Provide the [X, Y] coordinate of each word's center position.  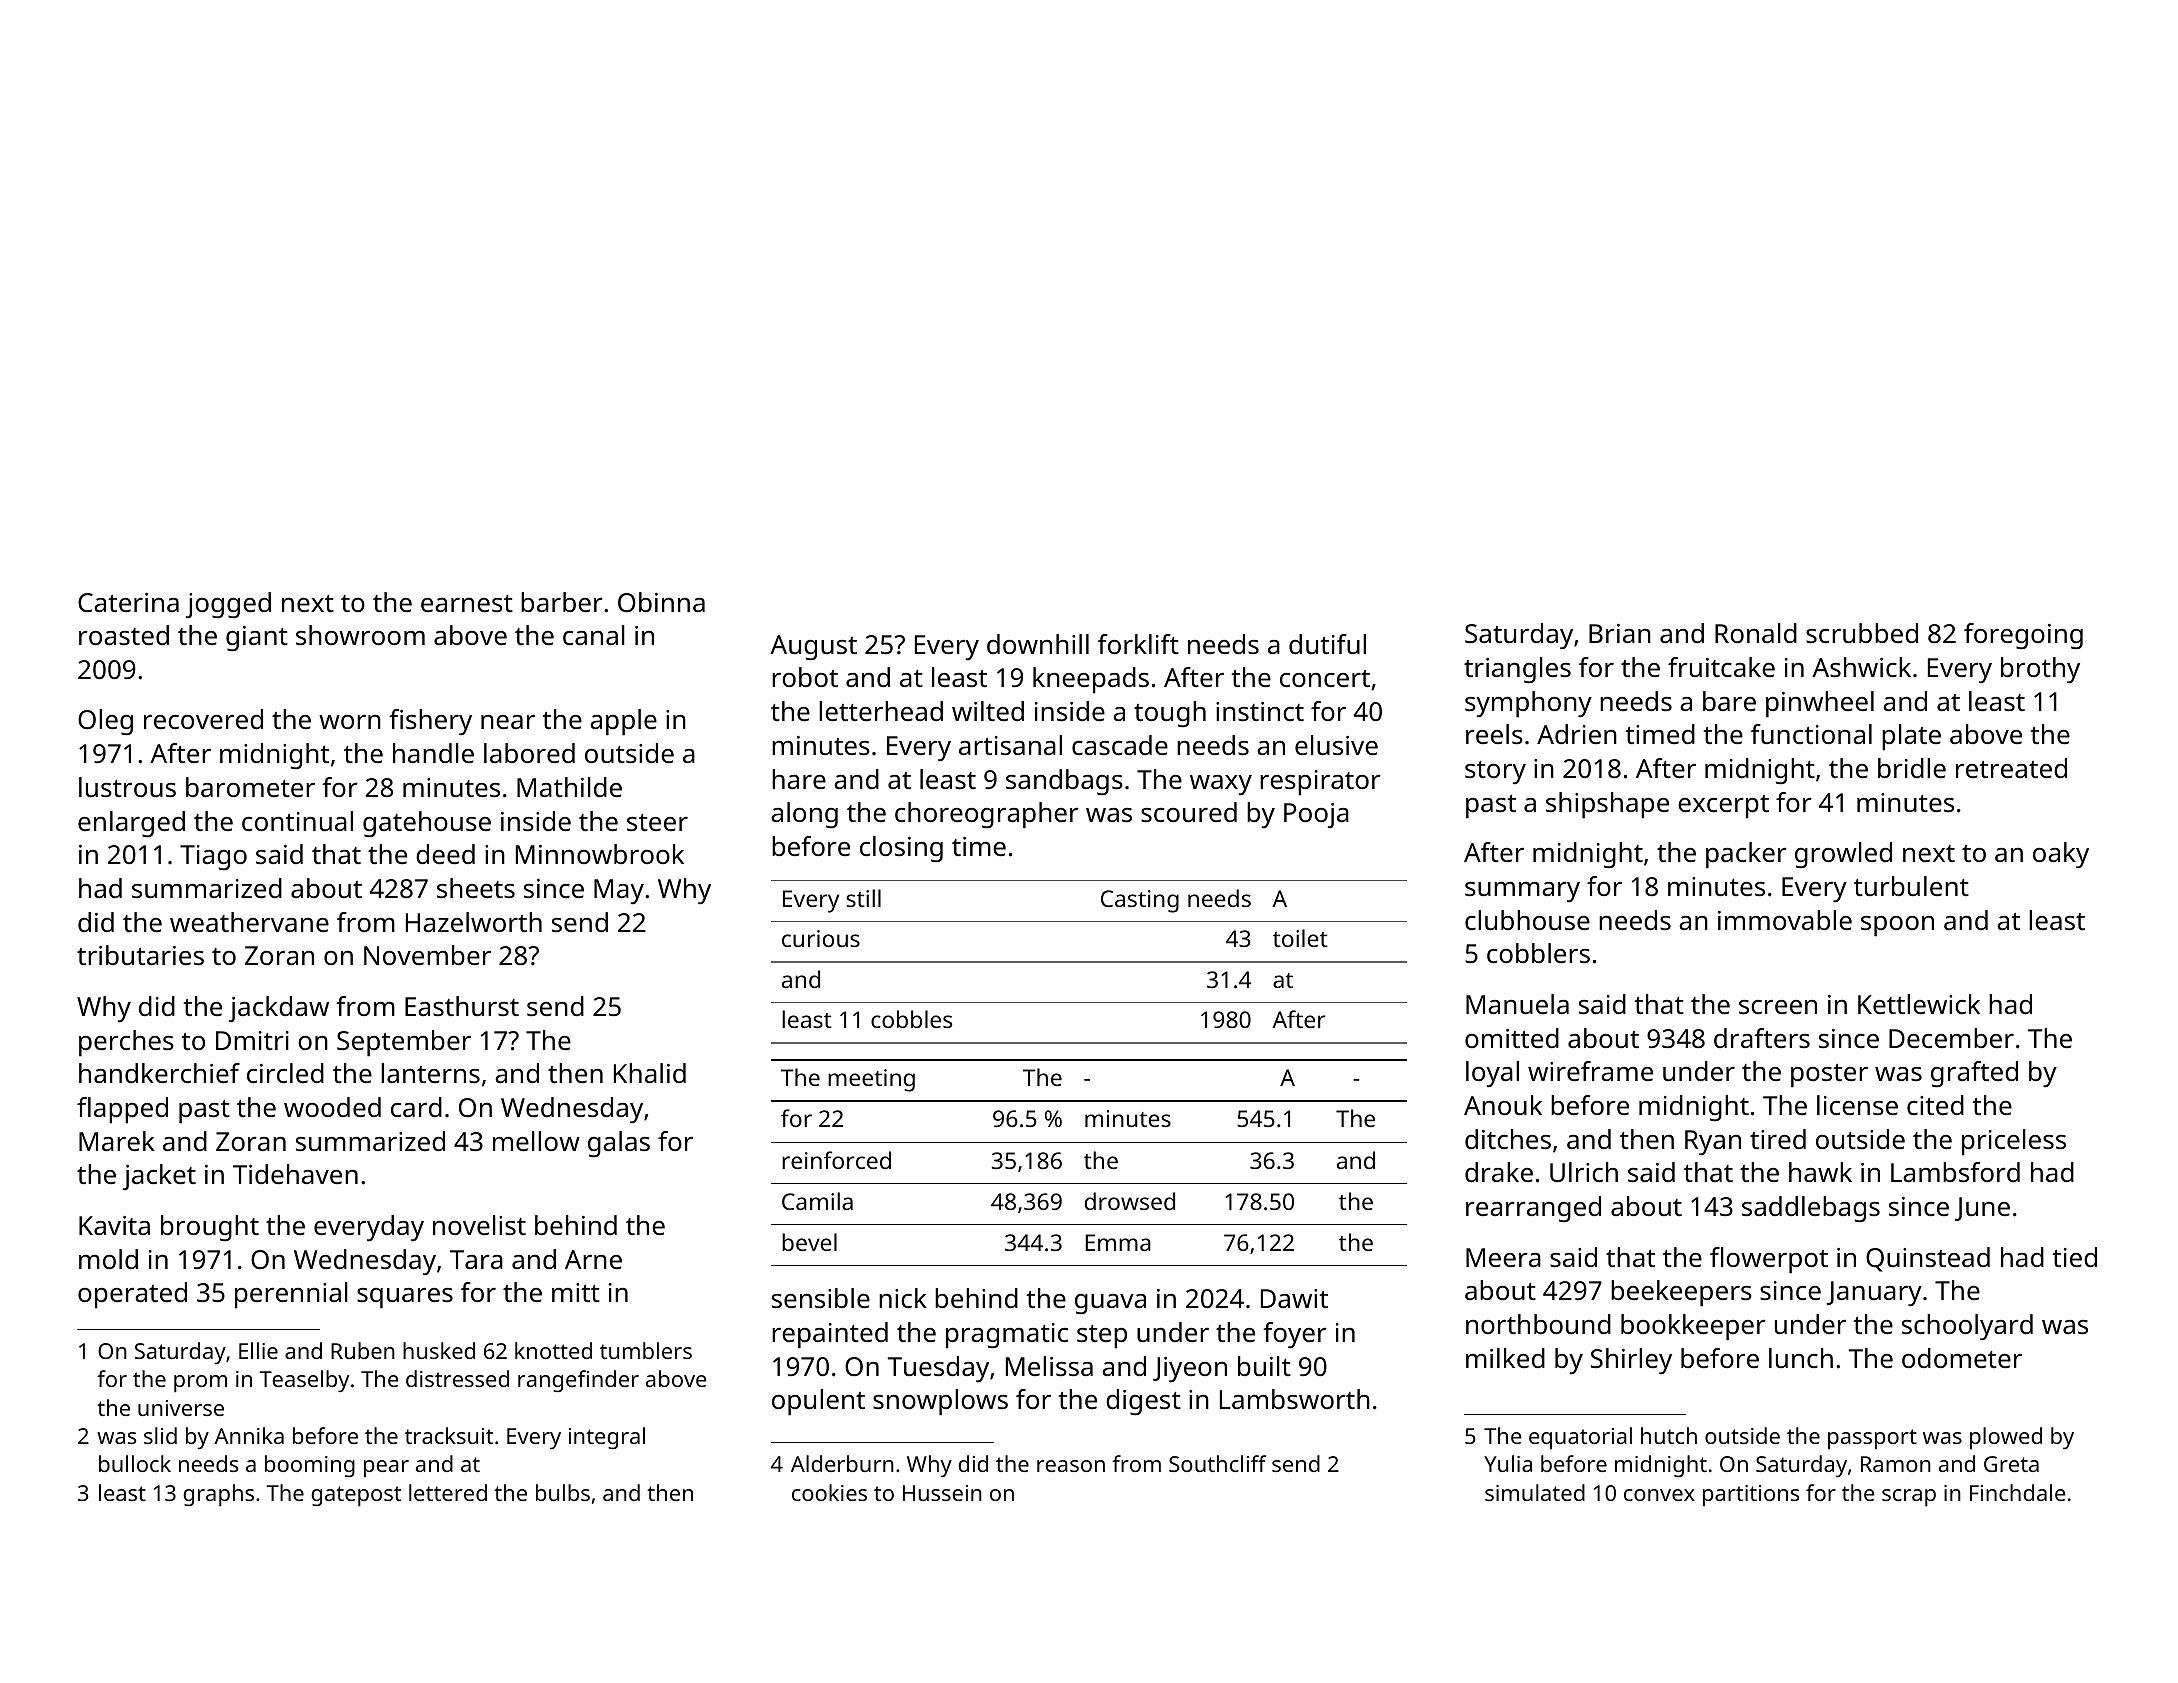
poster [1829, 1076]
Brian [1620, 633]
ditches [1508, 1139]
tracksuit [449, 1435]
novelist [479, 1225]
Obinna [661, 602]
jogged [228, 605]
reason [1071, 1466]
